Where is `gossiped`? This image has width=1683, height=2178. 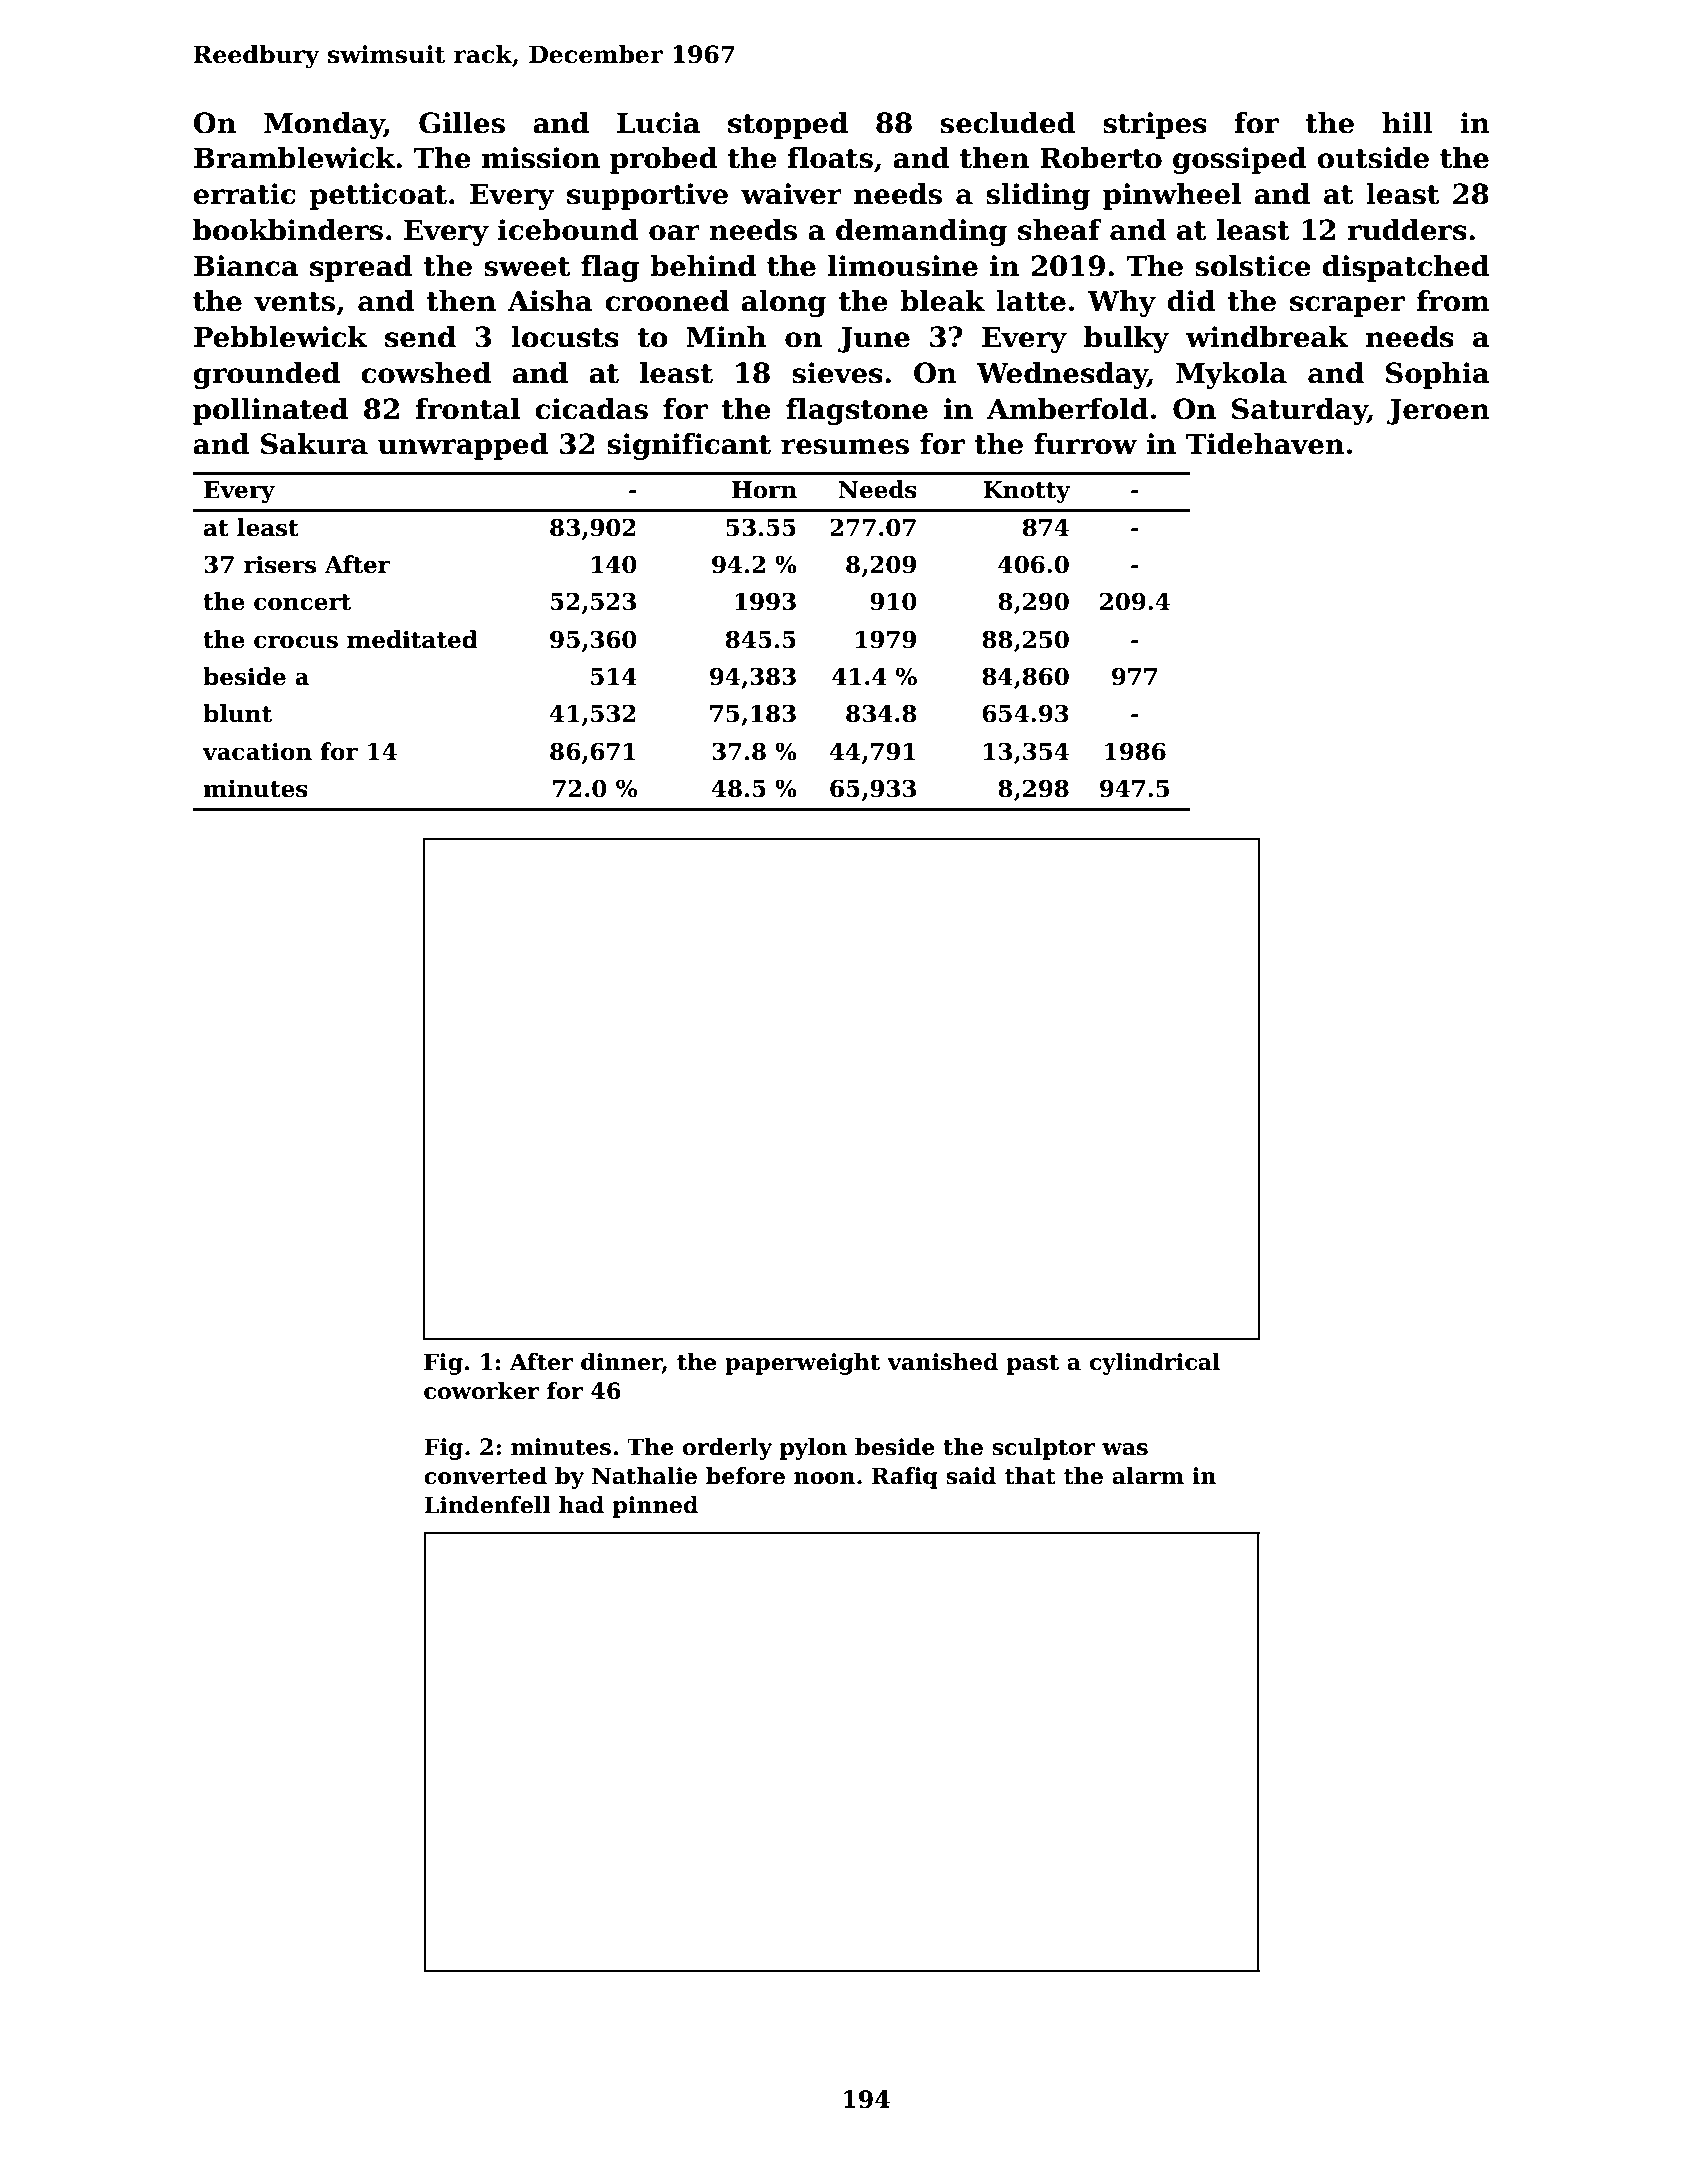 gossiped is located at coordinates (1240, 160).
